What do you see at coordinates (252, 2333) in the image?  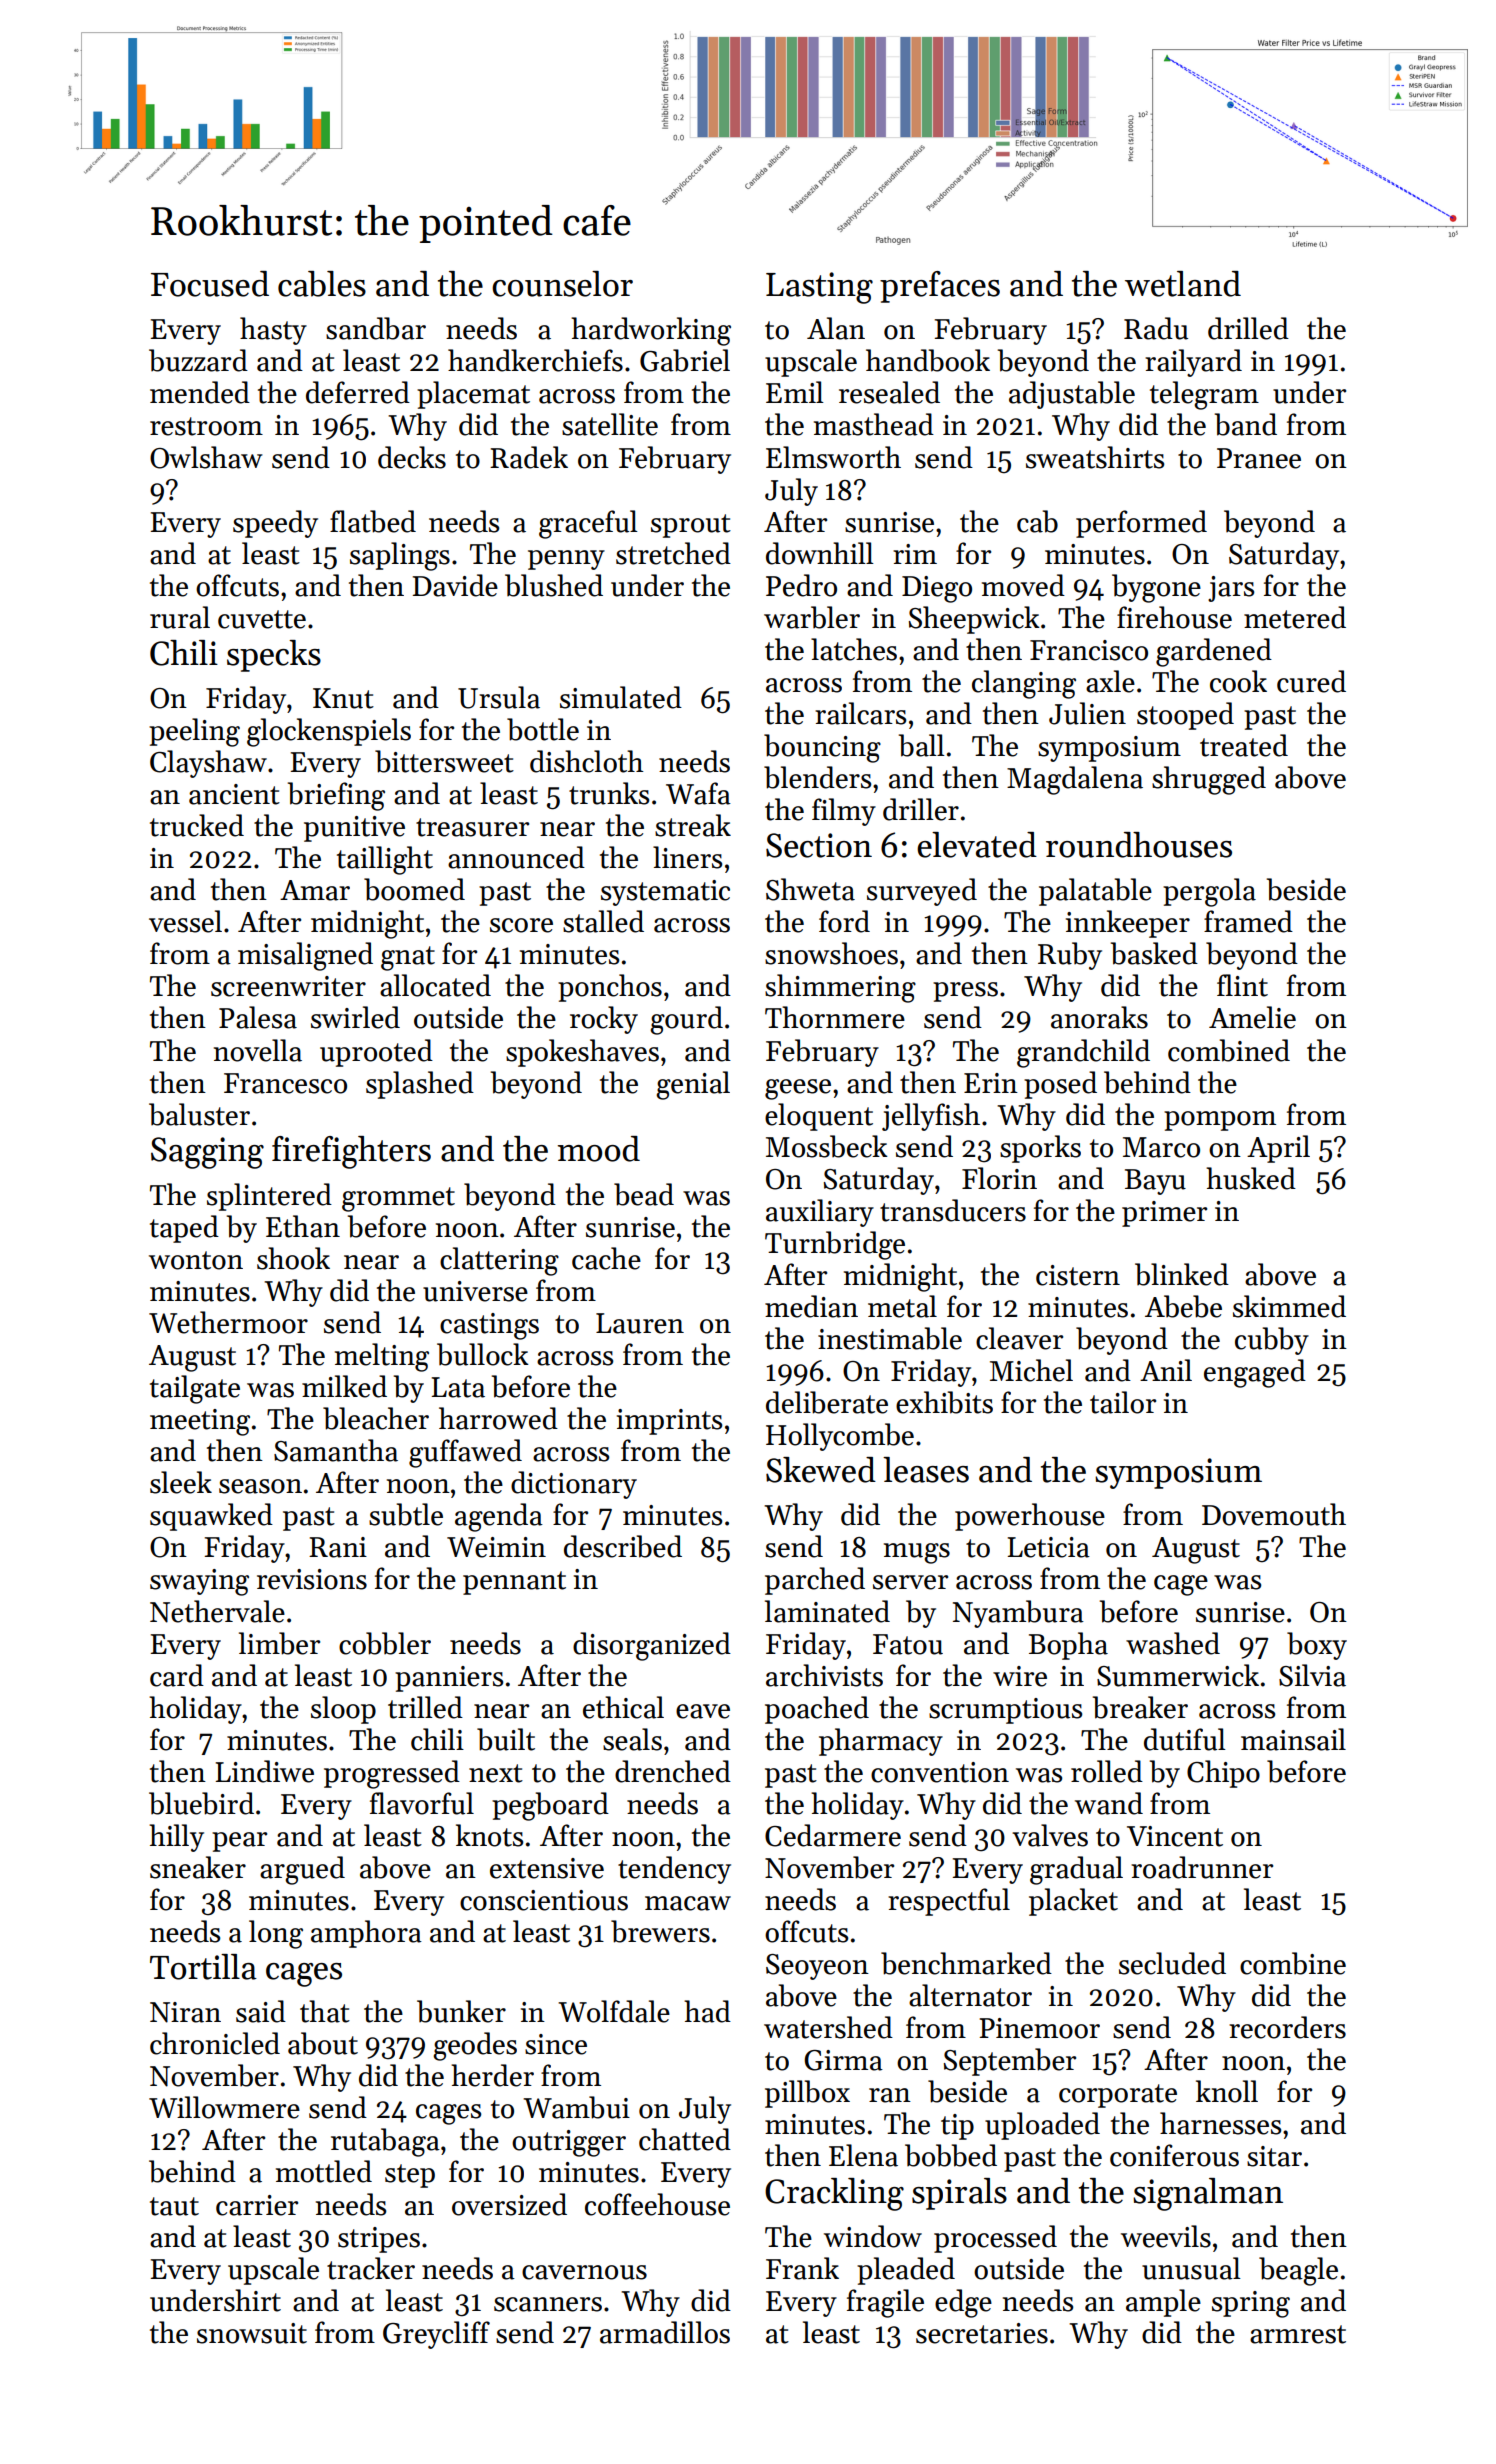 I see `snowsuit` at bounding box center [252, 2333].
